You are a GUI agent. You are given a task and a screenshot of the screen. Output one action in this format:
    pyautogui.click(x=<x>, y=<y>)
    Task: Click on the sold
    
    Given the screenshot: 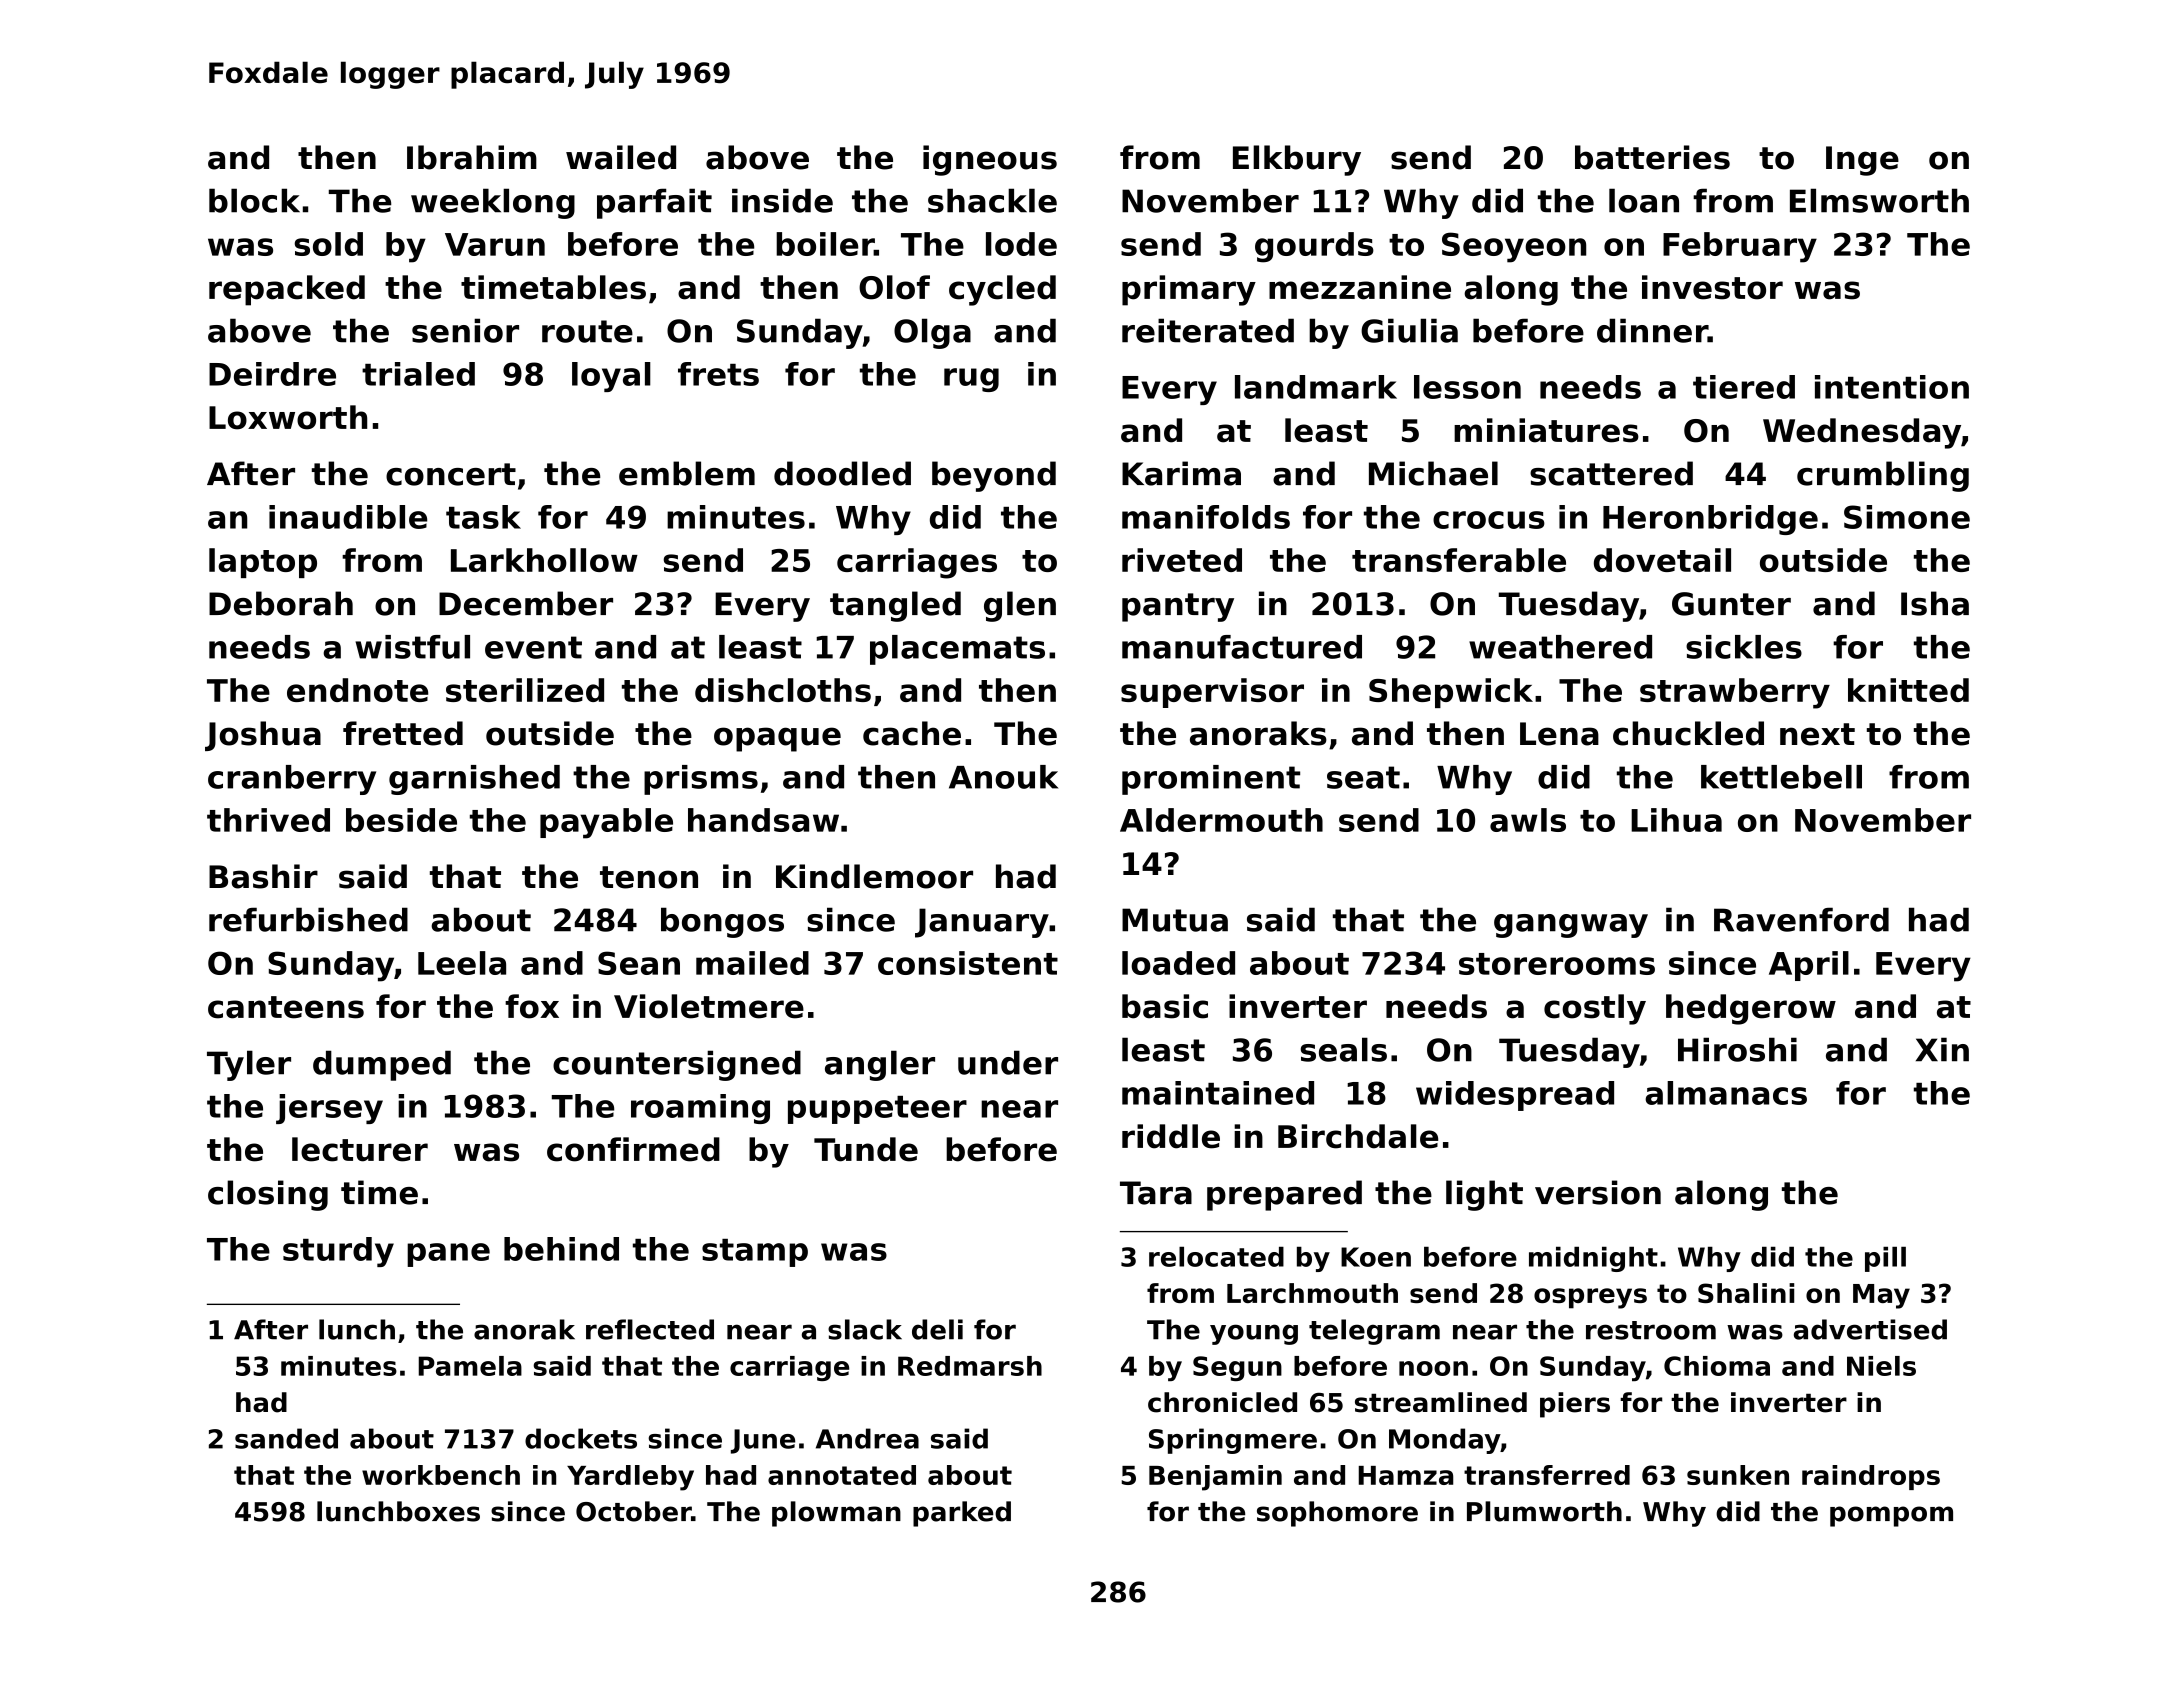 What is the action you would take?
    pyautogui.click(x=328, y=244)
